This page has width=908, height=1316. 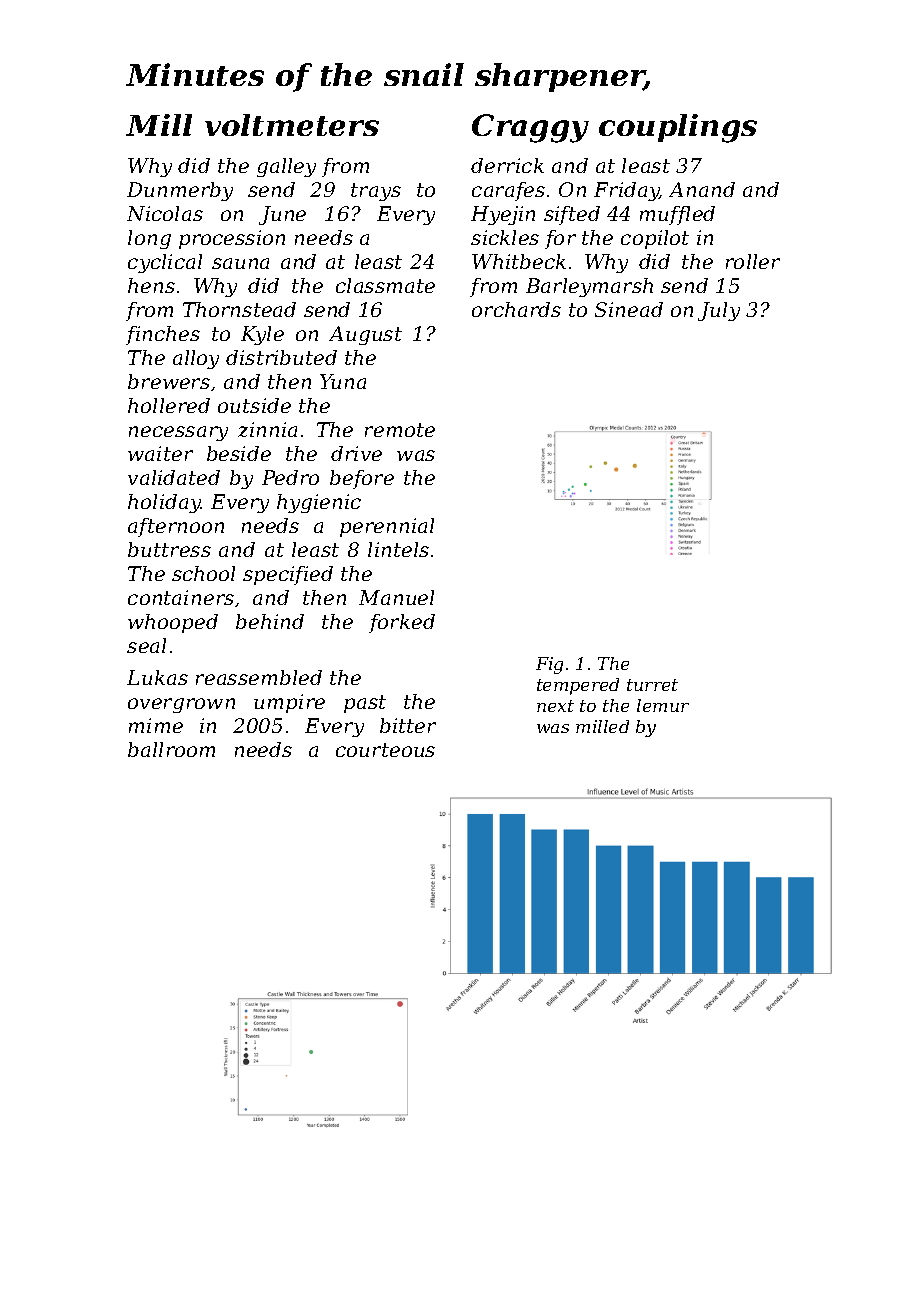 What do you see at coordinates (169, 381) in the page?
I see `brewers` at bounding box center [169, 381].
